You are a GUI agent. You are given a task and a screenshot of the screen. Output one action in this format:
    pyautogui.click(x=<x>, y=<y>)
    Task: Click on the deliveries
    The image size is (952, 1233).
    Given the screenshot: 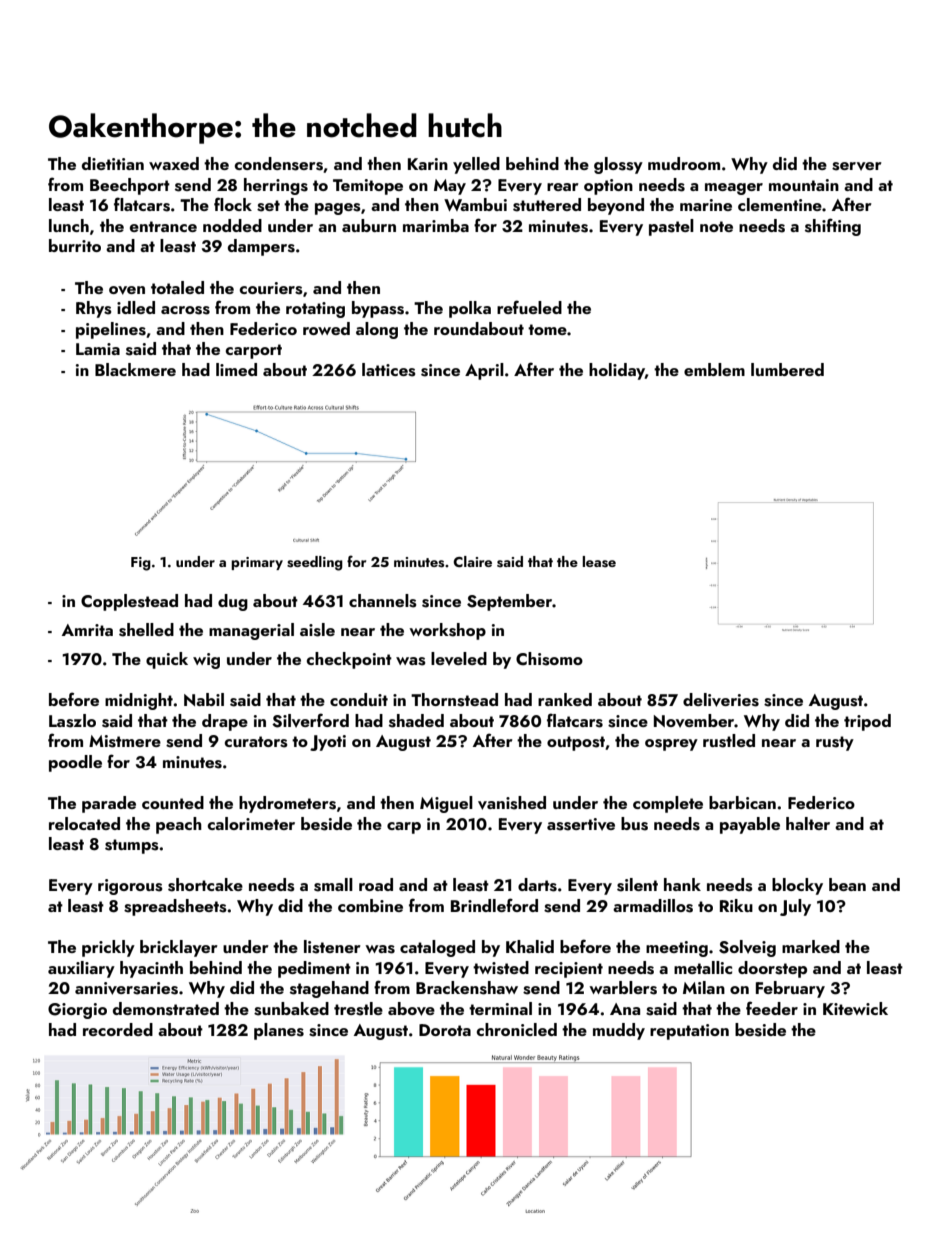 What is the action you would take?
    pyautogui.click(x=721, y=700)
